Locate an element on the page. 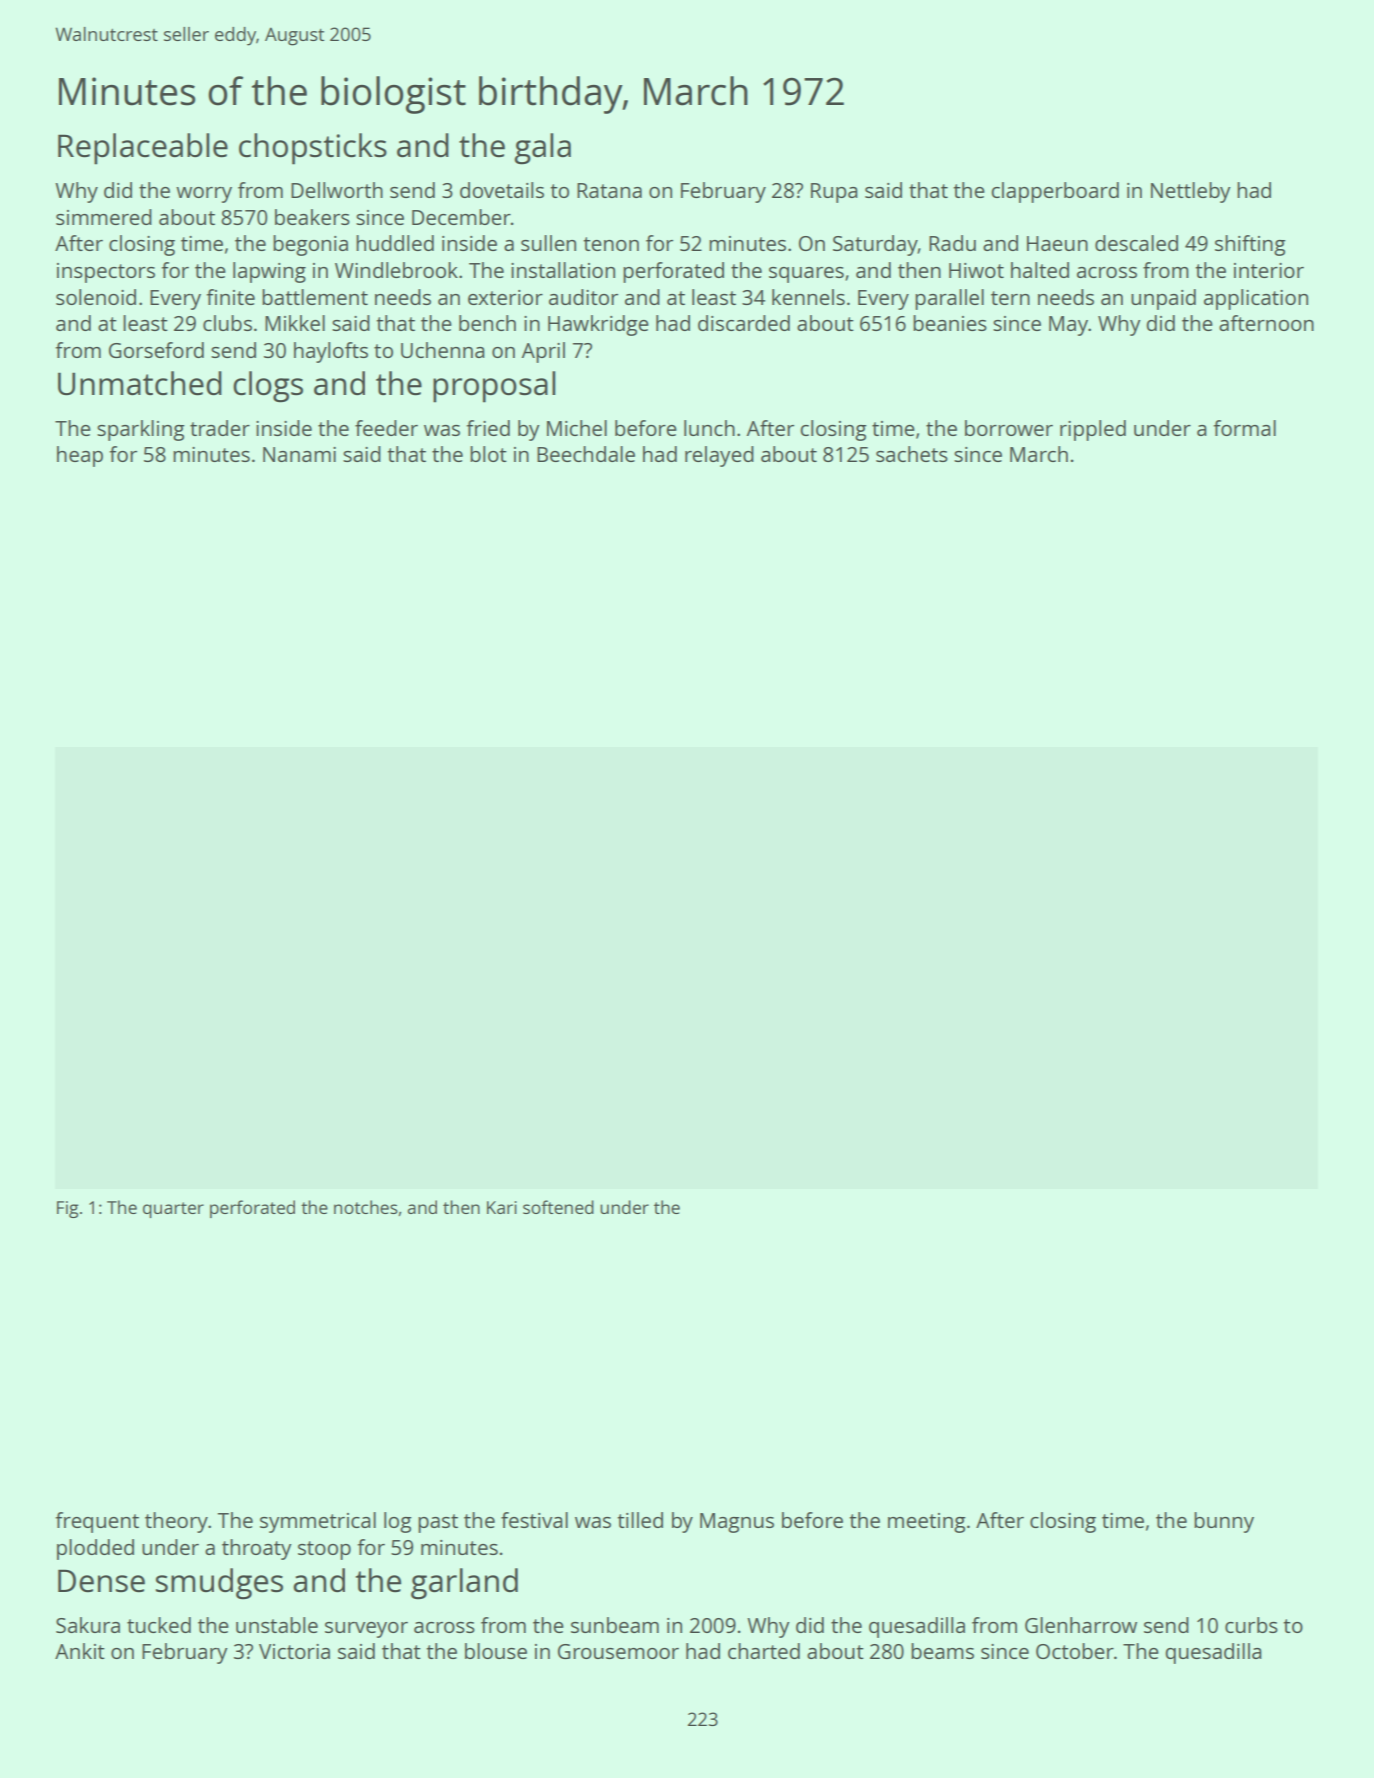 The height and width of the image is (1778, 1374). softened is located at coordinates (558, 1207).
